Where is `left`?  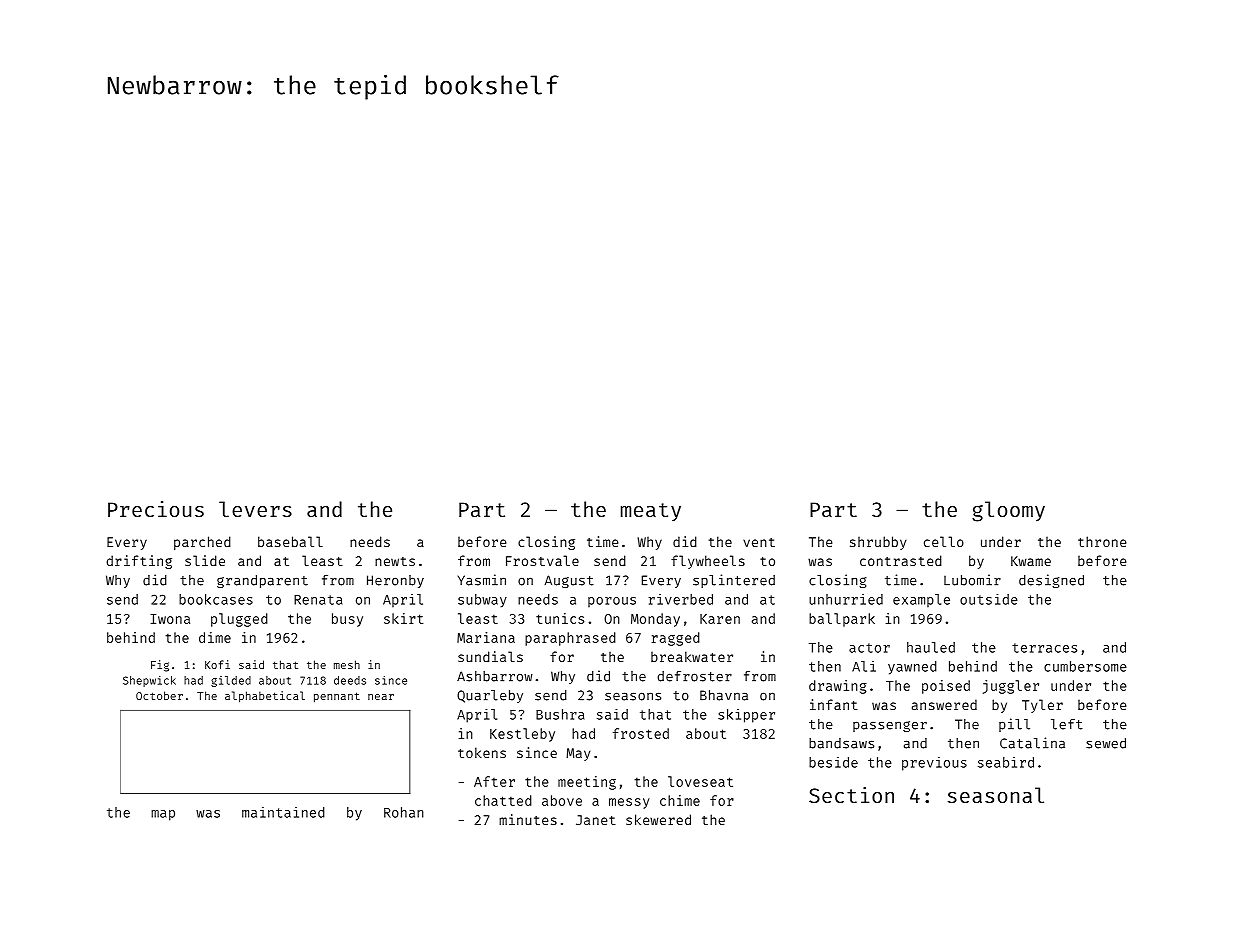
left is located at coordinates (1067, 724).
